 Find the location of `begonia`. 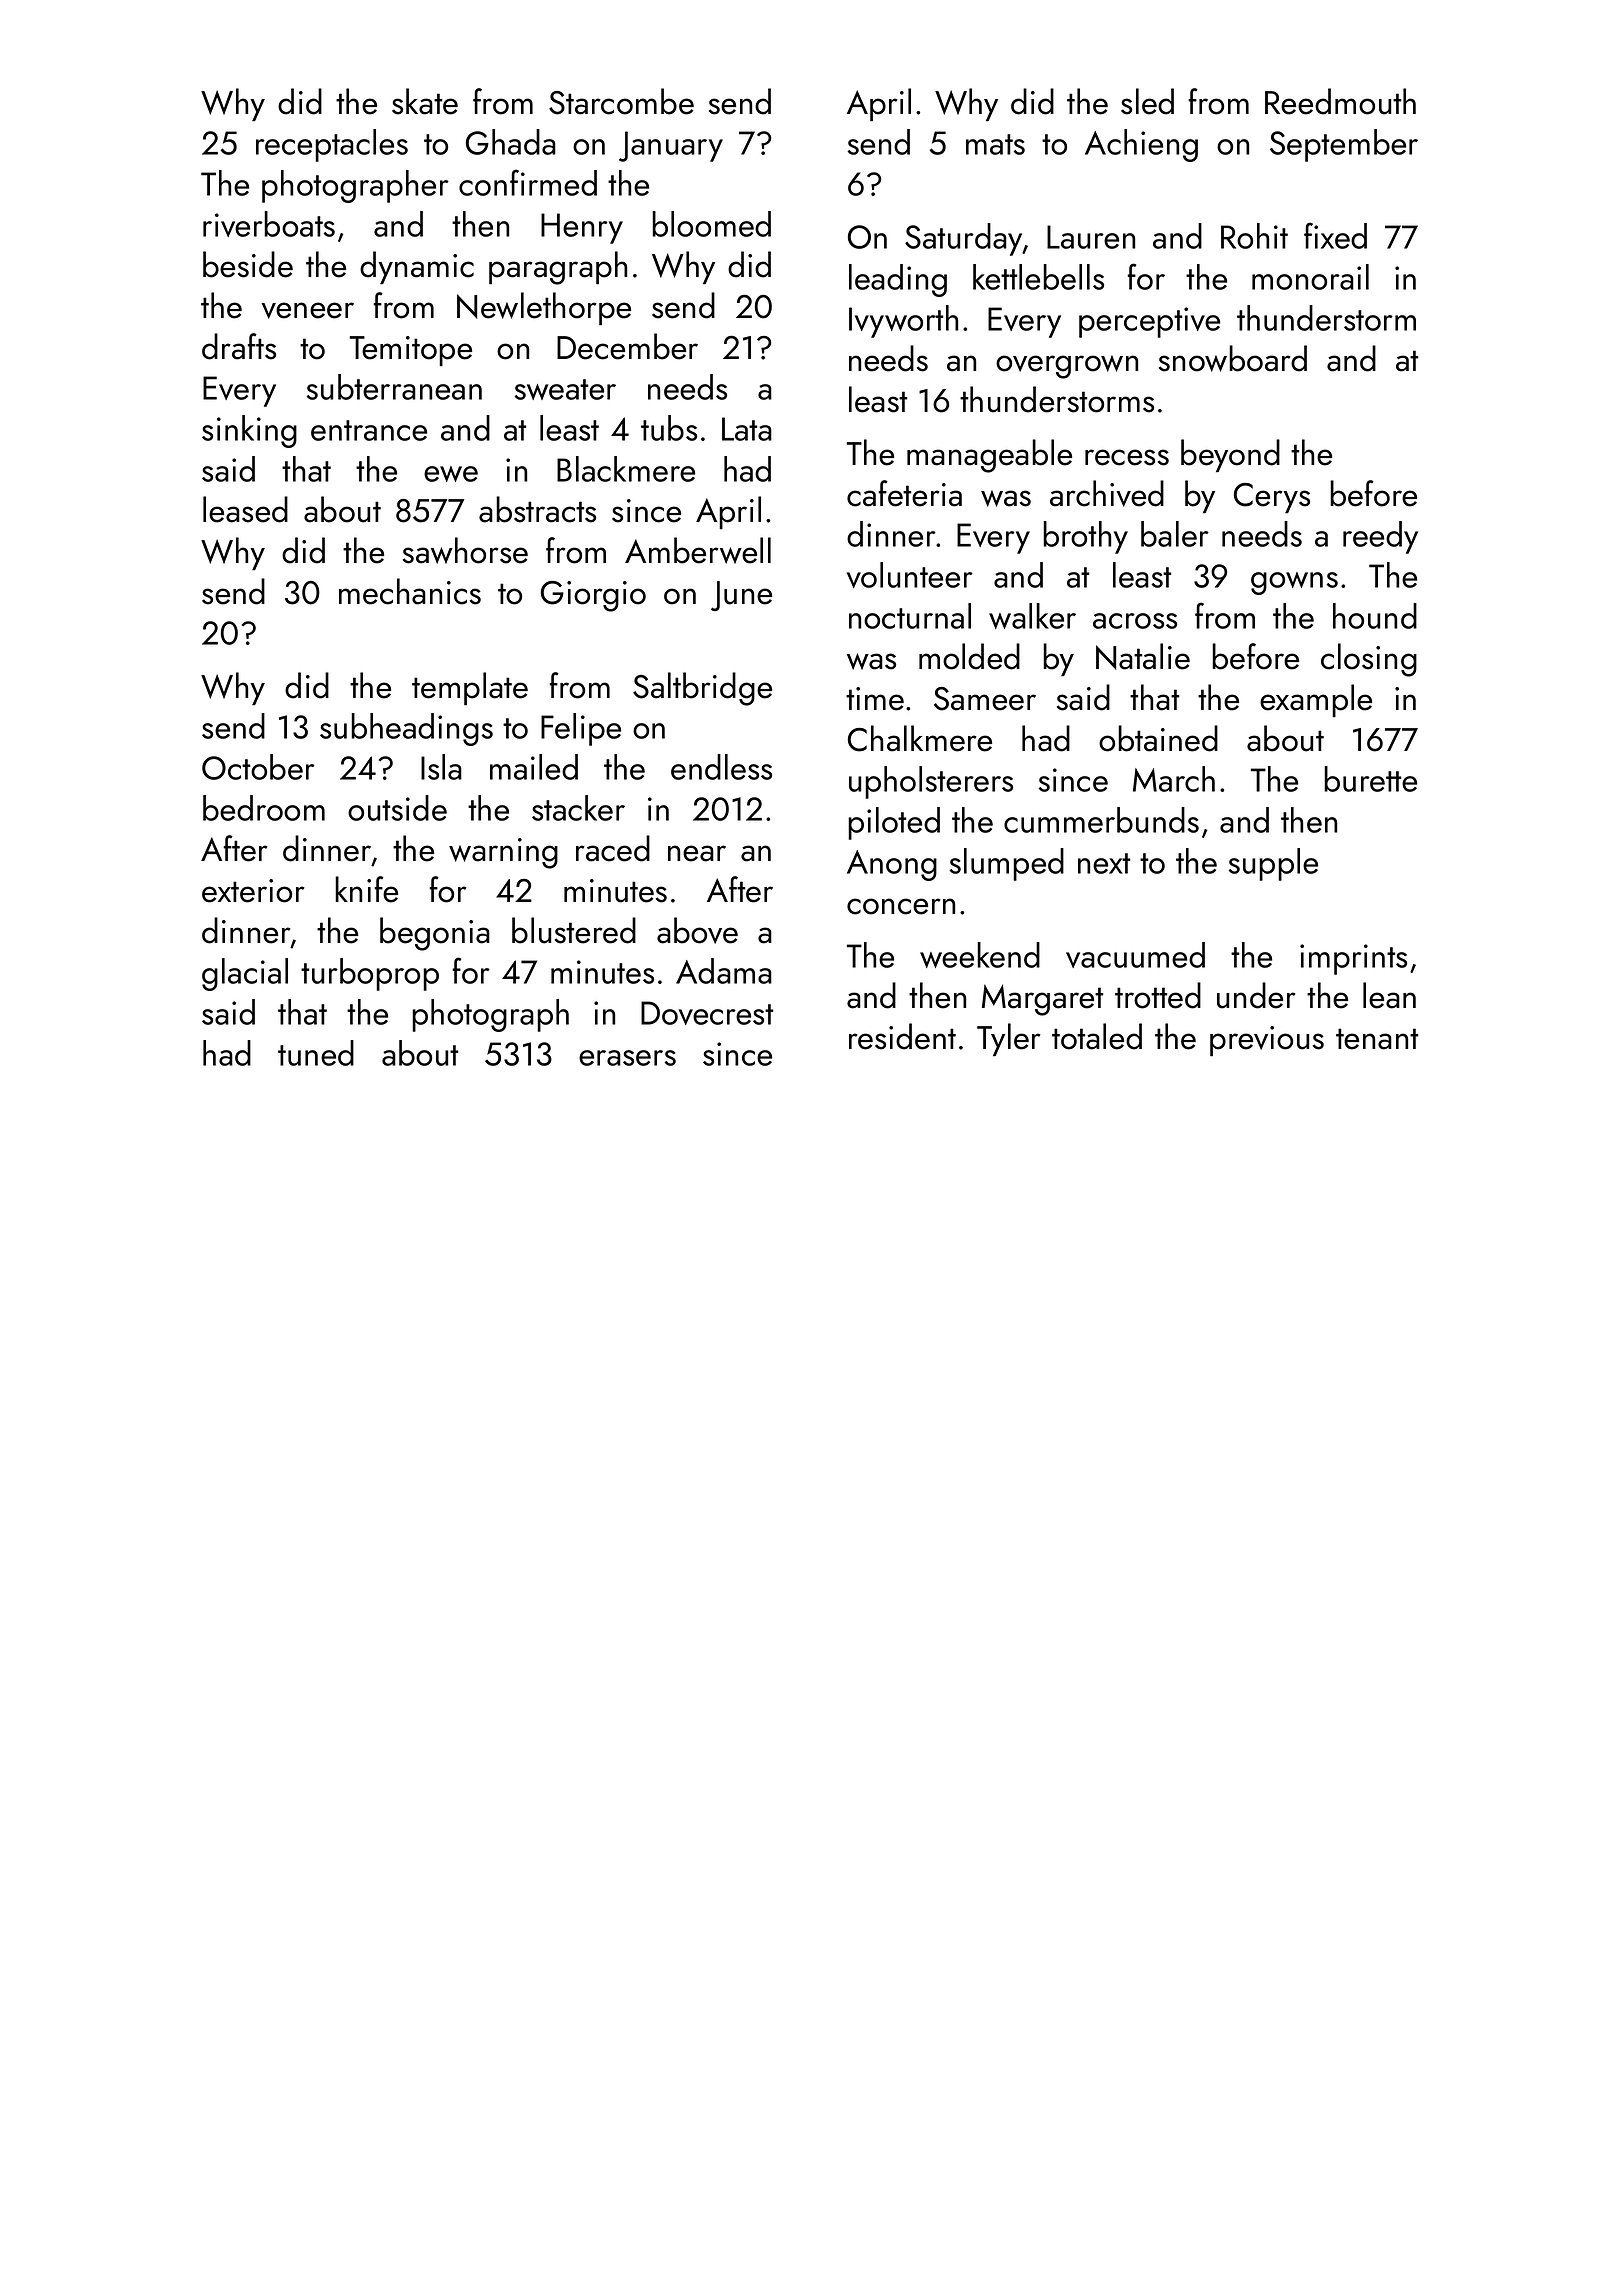

begonia is located at coordinates (435, 934).
